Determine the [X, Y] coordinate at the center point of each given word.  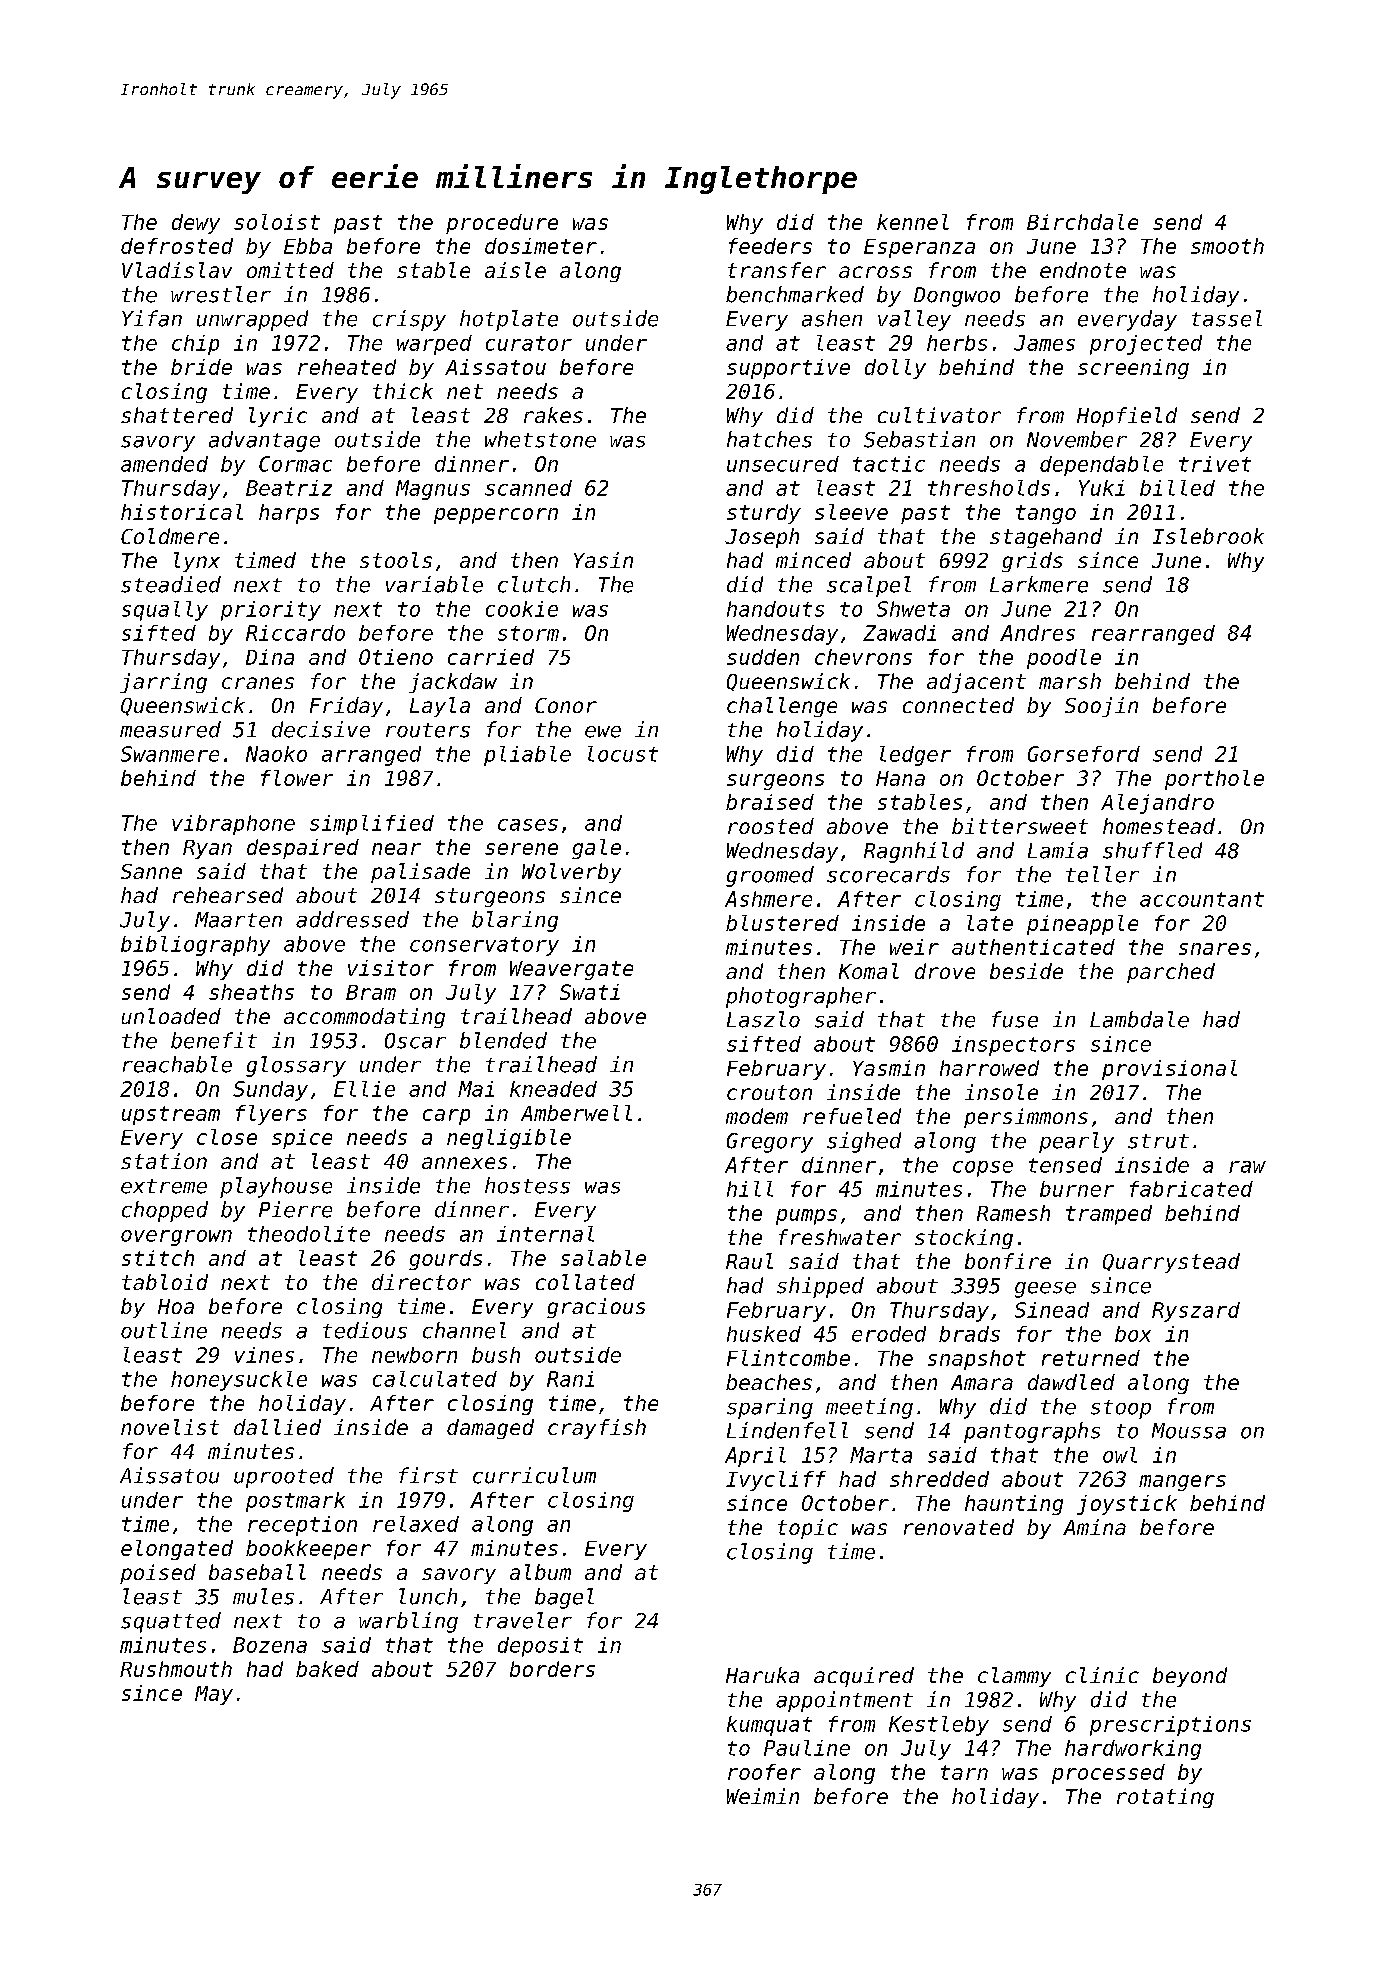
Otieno [396, 657]
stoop [1121, 1409]
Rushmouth [176, 1669]
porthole [1214, 780]
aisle [515, 270]
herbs [957, 343]
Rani [570, 1379]
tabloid [165, 1282]
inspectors [1013, 1046]
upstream [171, 1115]
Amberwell [576, 1113]
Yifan [152, 318]
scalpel [869, 586]
